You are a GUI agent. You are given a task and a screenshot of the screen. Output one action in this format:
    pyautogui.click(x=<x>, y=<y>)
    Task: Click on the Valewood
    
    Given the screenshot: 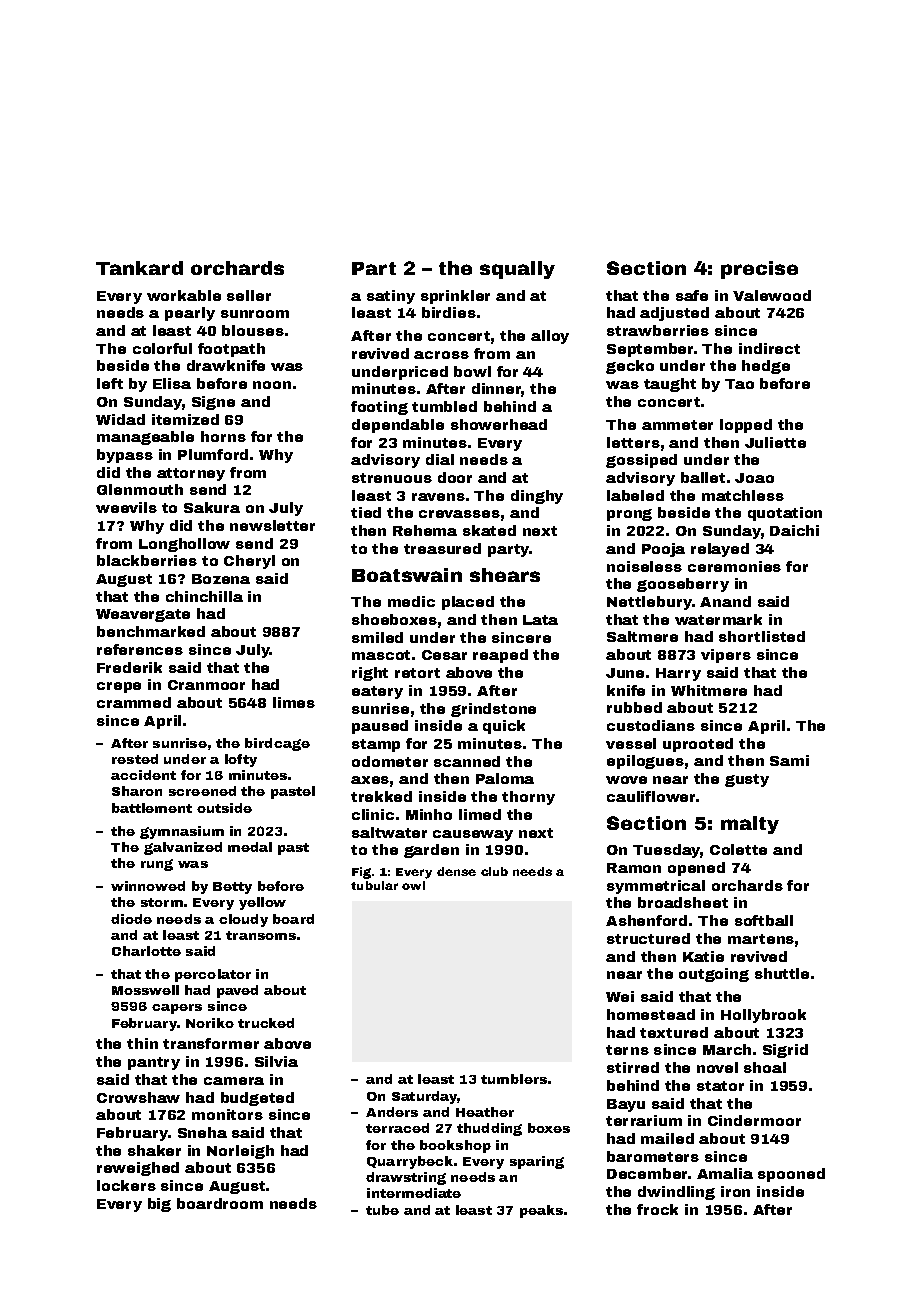 What is the action you would take?
    pyautogui.click(x=772, y=295)
